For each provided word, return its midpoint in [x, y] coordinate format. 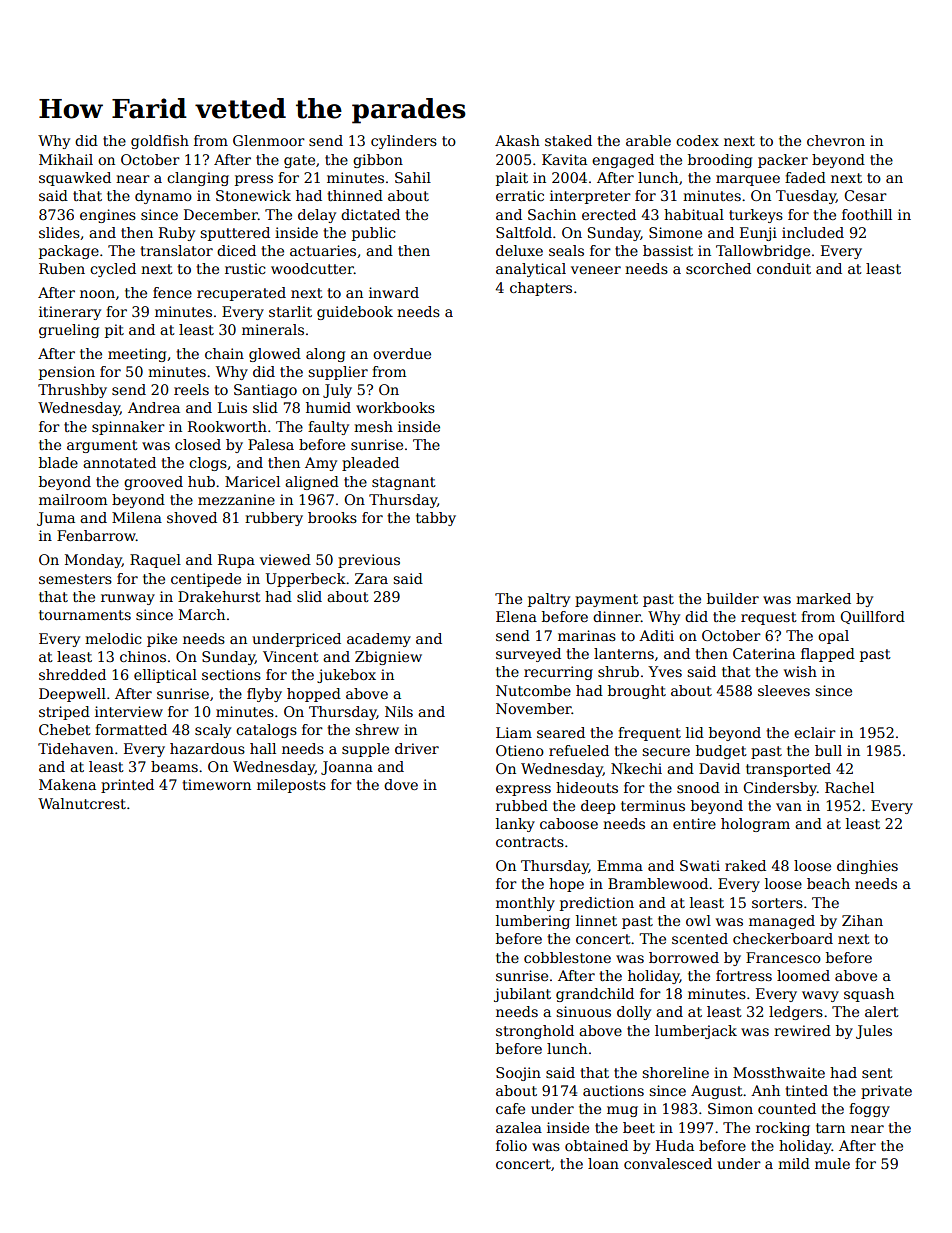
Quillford [872, 617]
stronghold [535, 1032]
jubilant [522, 995]
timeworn [216, 784]
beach [828, 883]
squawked [75, 179]
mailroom [73, 499]
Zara [371, 578]
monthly [525, 904]
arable [648, 140]
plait [512, 179]
